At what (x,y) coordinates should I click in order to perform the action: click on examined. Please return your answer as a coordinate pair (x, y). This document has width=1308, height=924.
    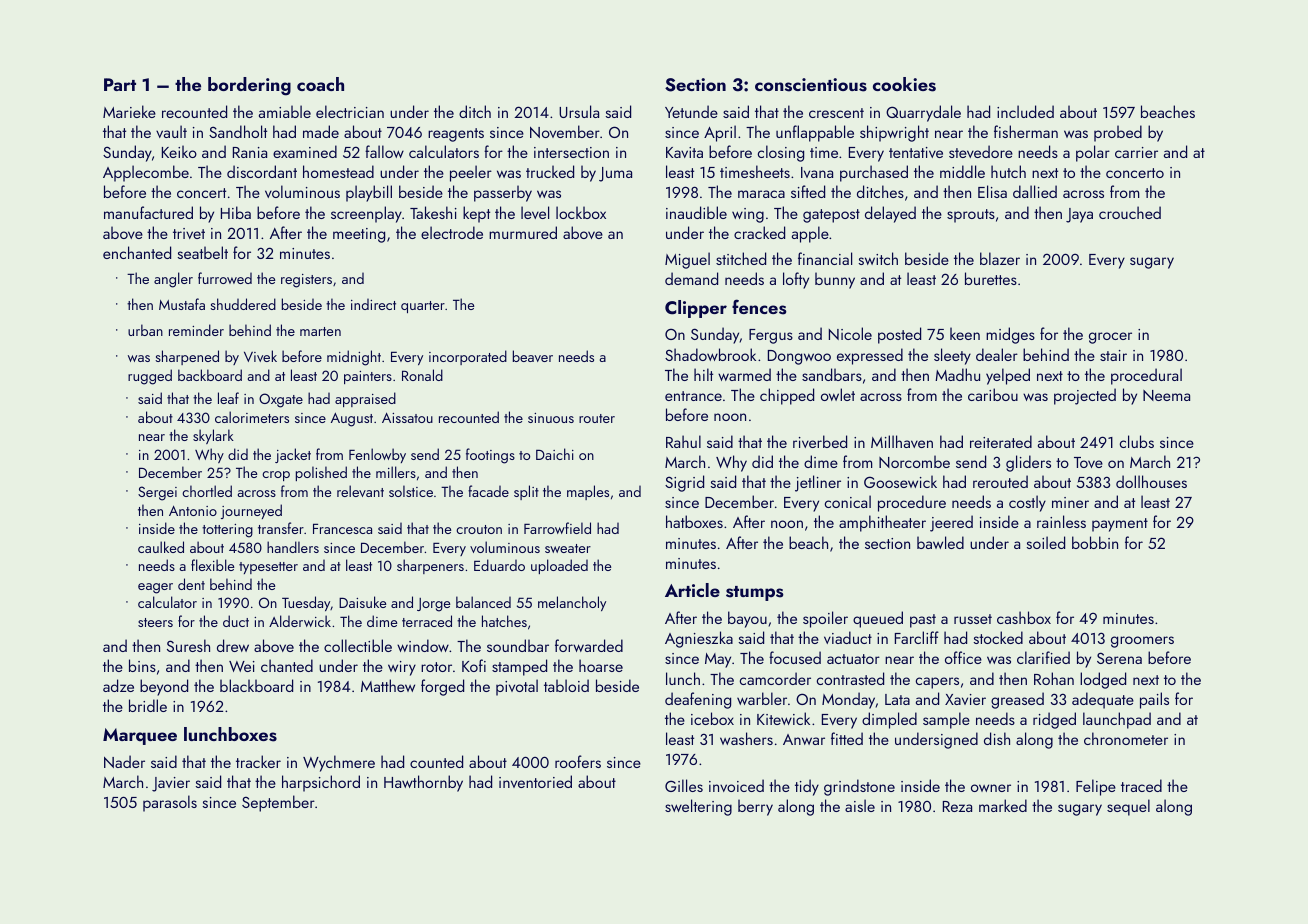
    Looking at the image, I should click on (305, 151).
